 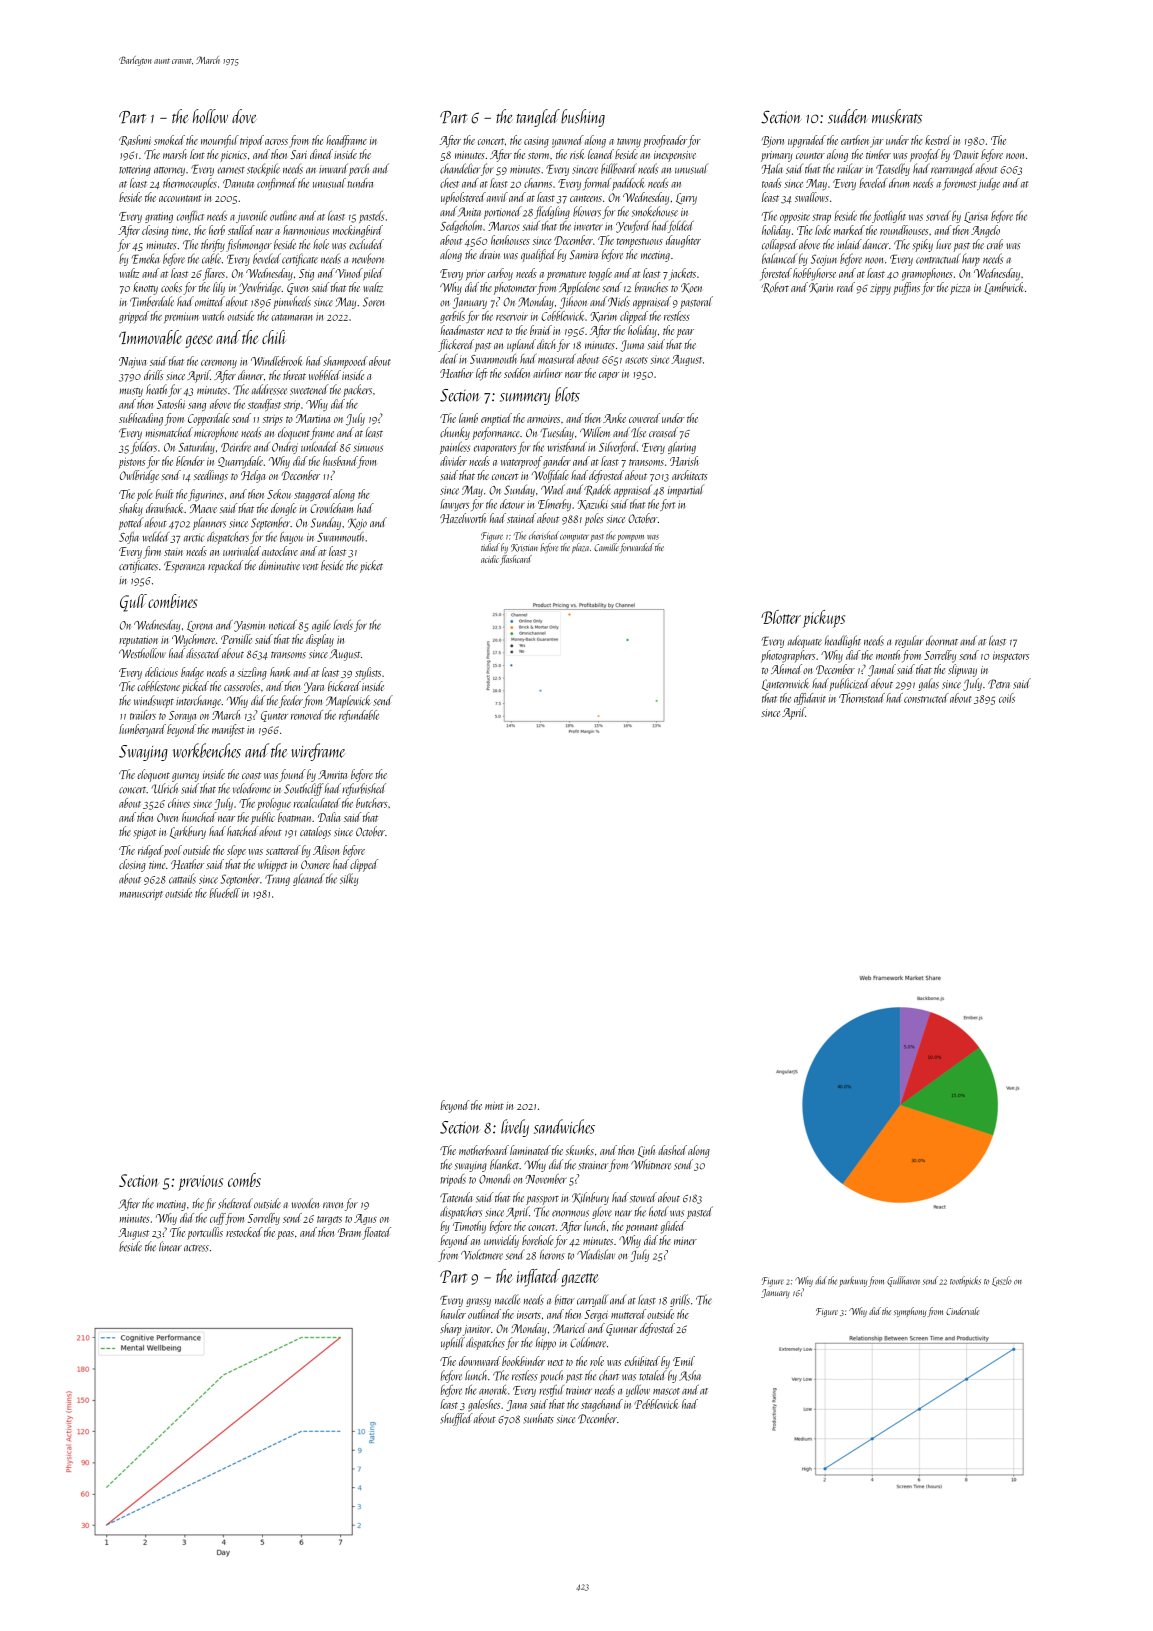 What do you see at coordinates (200, 1183) in the image?
I see `previous` at bounding box center [200, 1183].
